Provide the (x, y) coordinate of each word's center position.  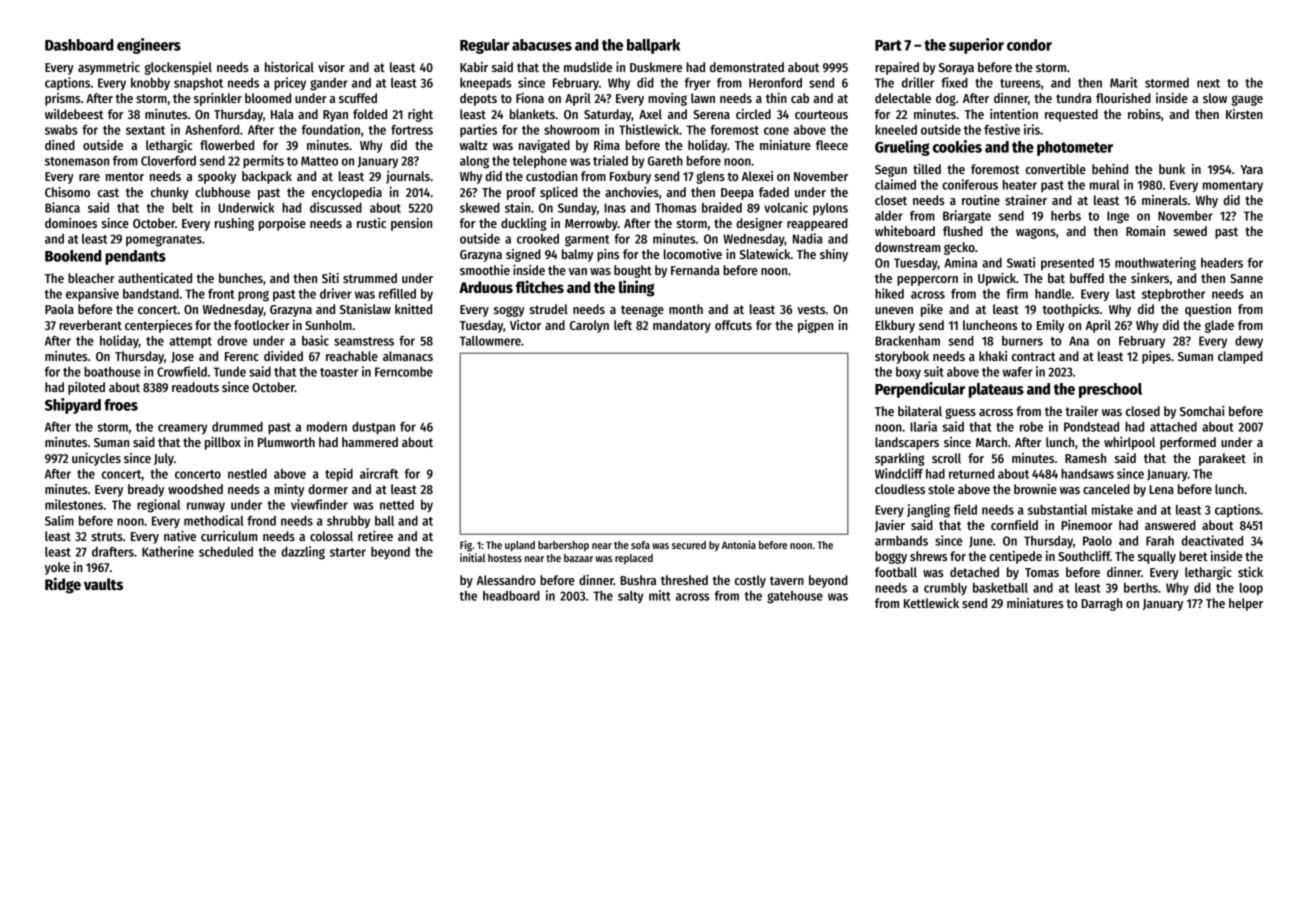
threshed (684, 580)
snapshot (198, 84)
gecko (959, 248)
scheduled (226, 552)
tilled (927, 169)
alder (889, 216)
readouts (195, 387)
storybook (902, 357)
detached (974, 572)
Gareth (665, 161)
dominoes (71, 223)
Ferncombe (404, 372)
